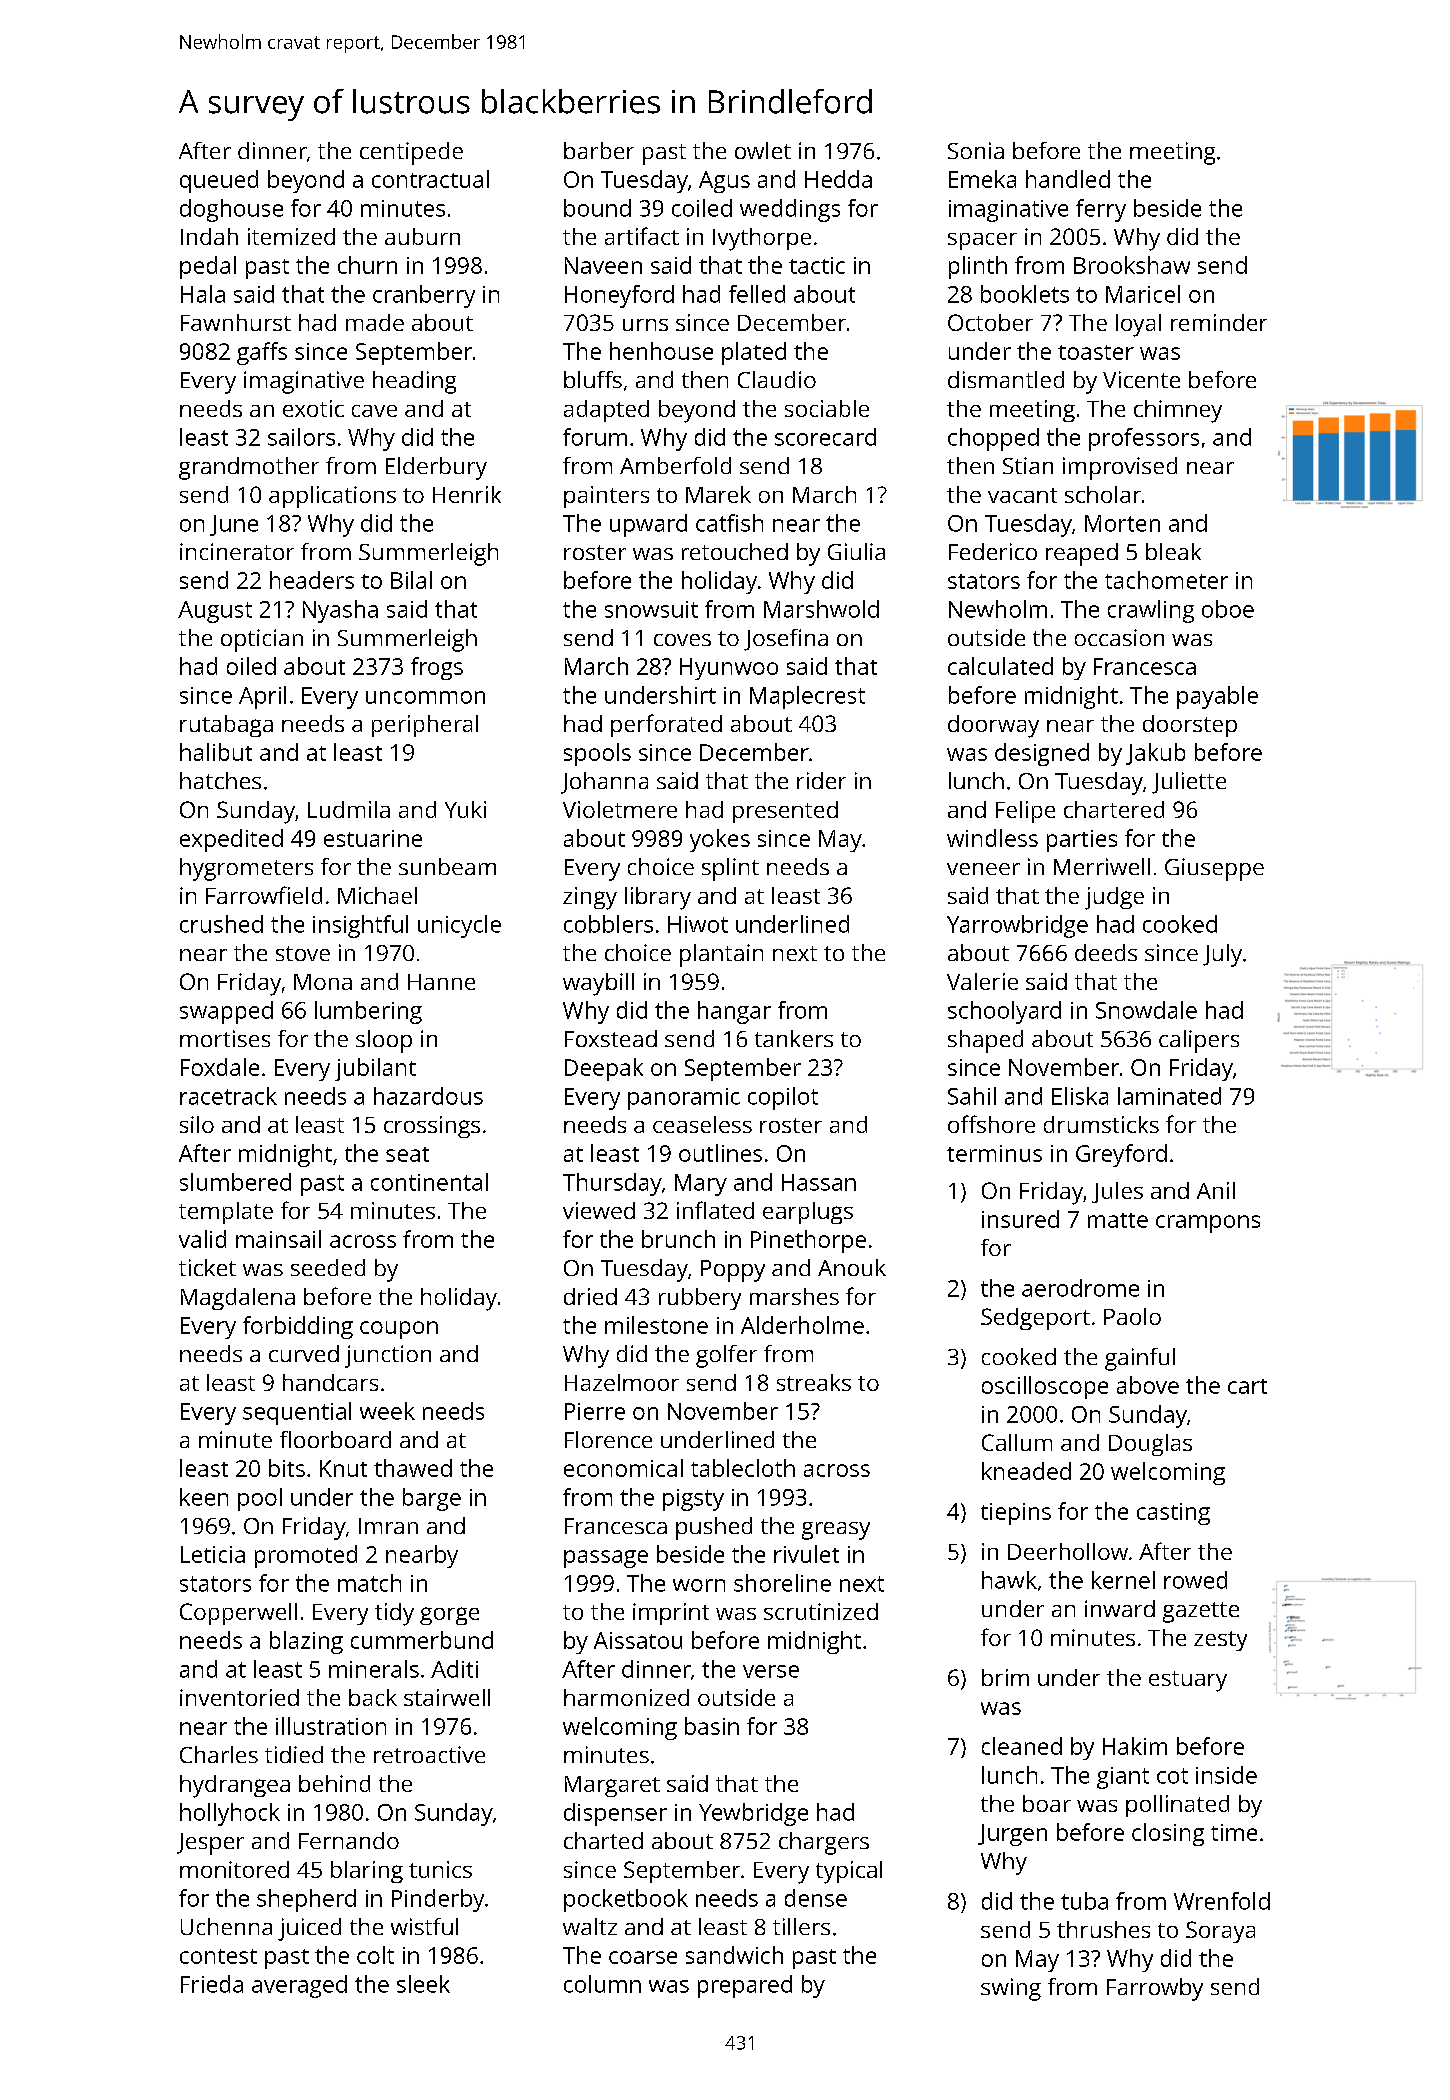 The height and width of the screenshot is (2100, 1450). What do you see at coordinates (608, 1439) in the screenshot?
I see `Florence` at bounding box center [608, 1439].
